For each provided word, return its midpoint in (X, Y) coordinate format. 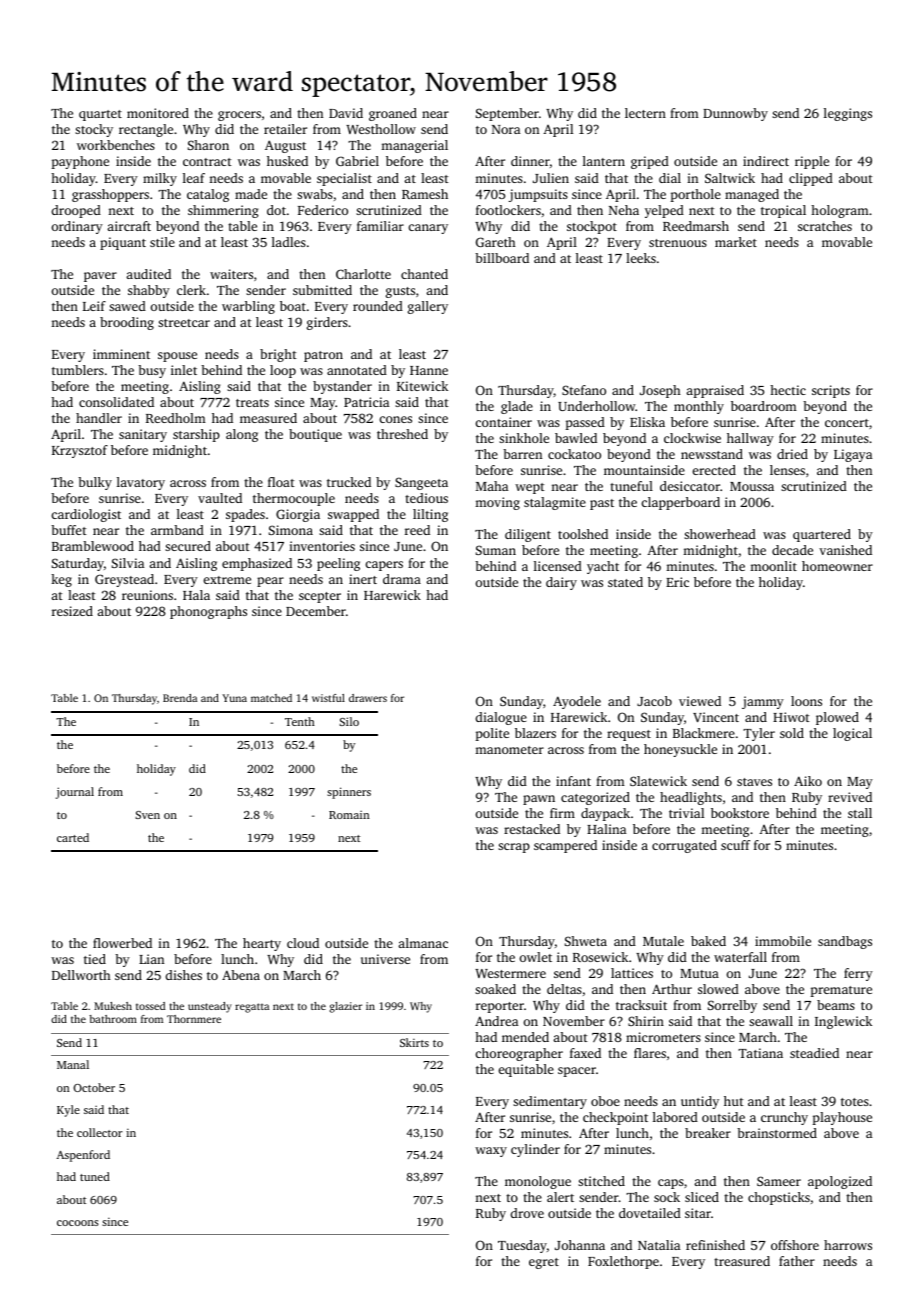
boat (293, 306)
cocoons (78, 1223)
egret (544, 1263)
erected (714, 470)
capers (384, 566)
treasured (742, 1261)
